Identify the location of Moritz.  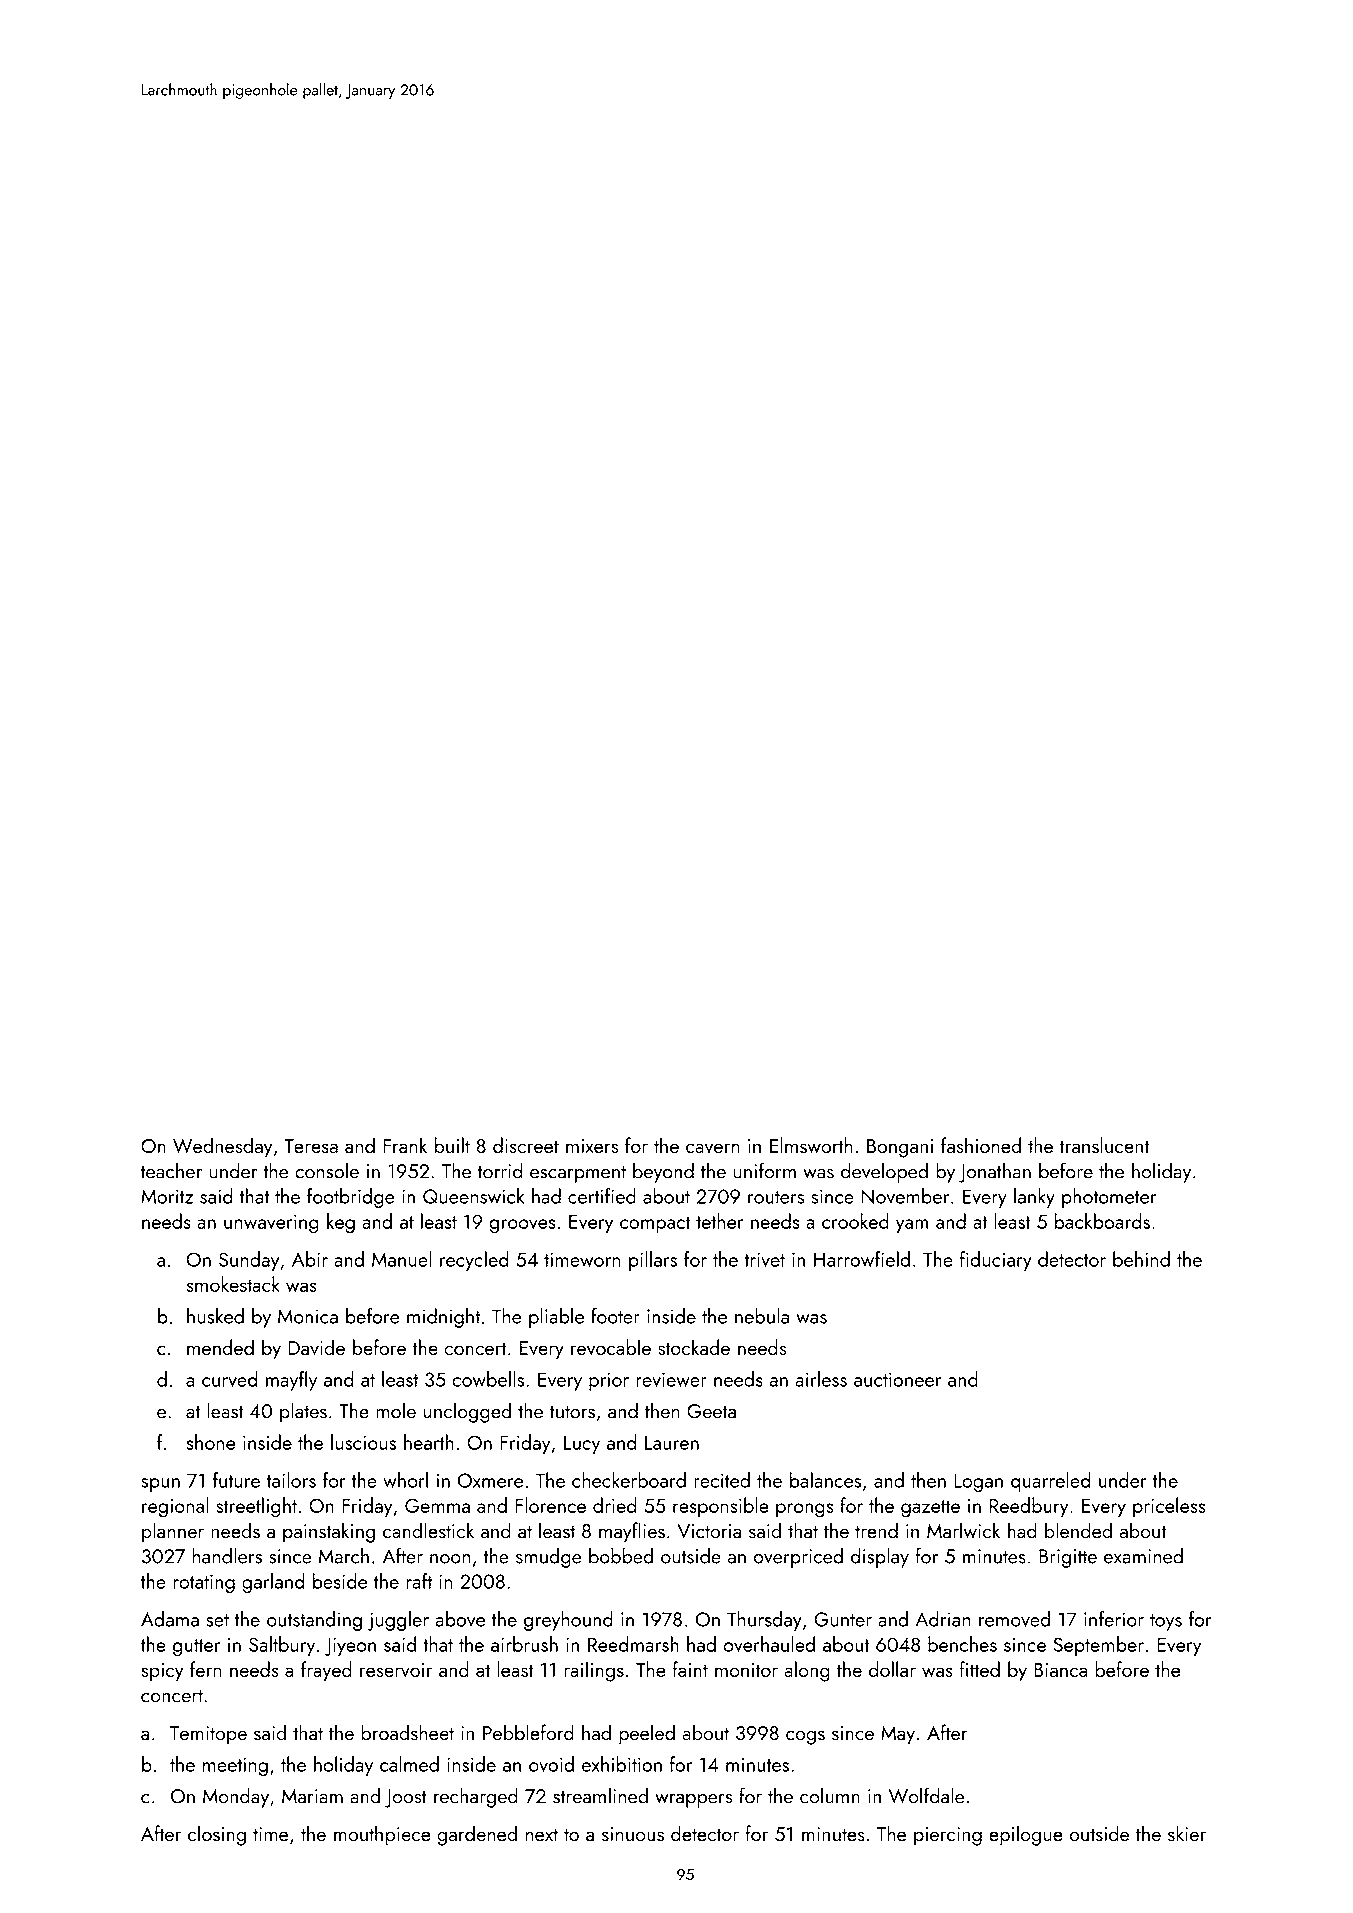
(167, 1196).
